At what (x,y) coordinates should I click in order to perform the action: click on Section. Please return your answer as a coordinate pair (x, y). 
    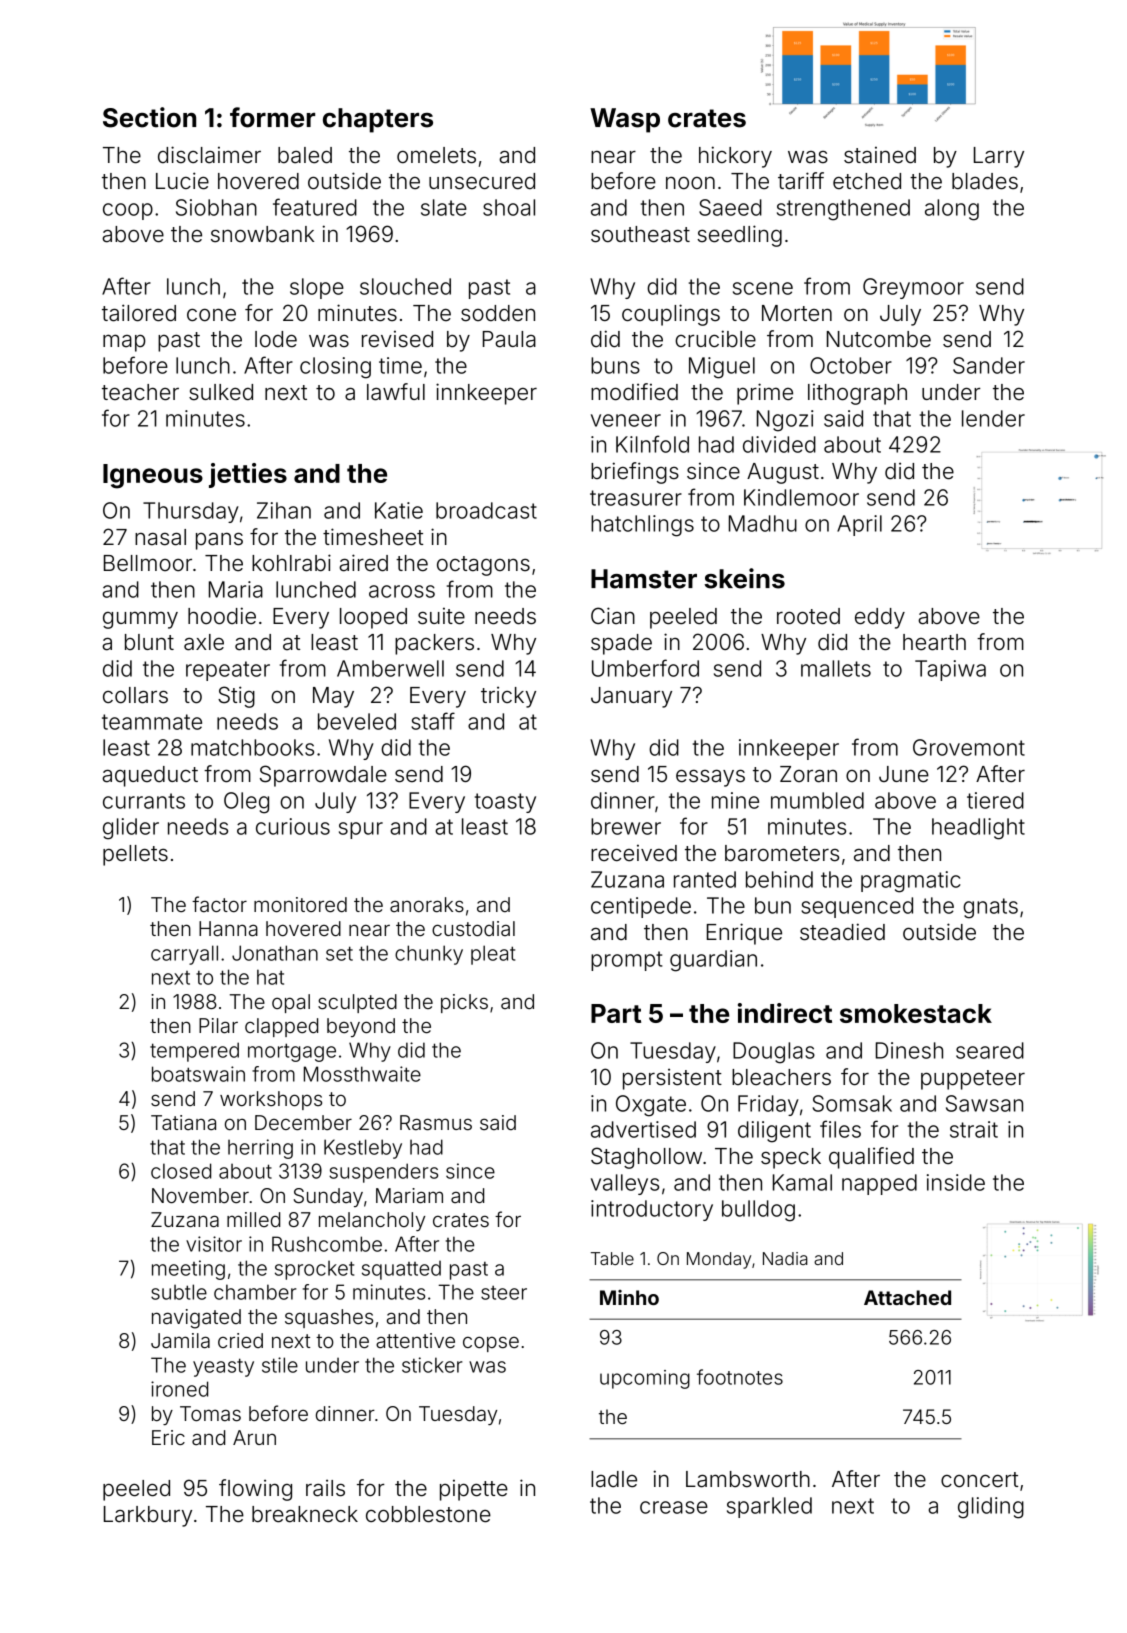
    Looking at the image, I should click on (149, 117).
